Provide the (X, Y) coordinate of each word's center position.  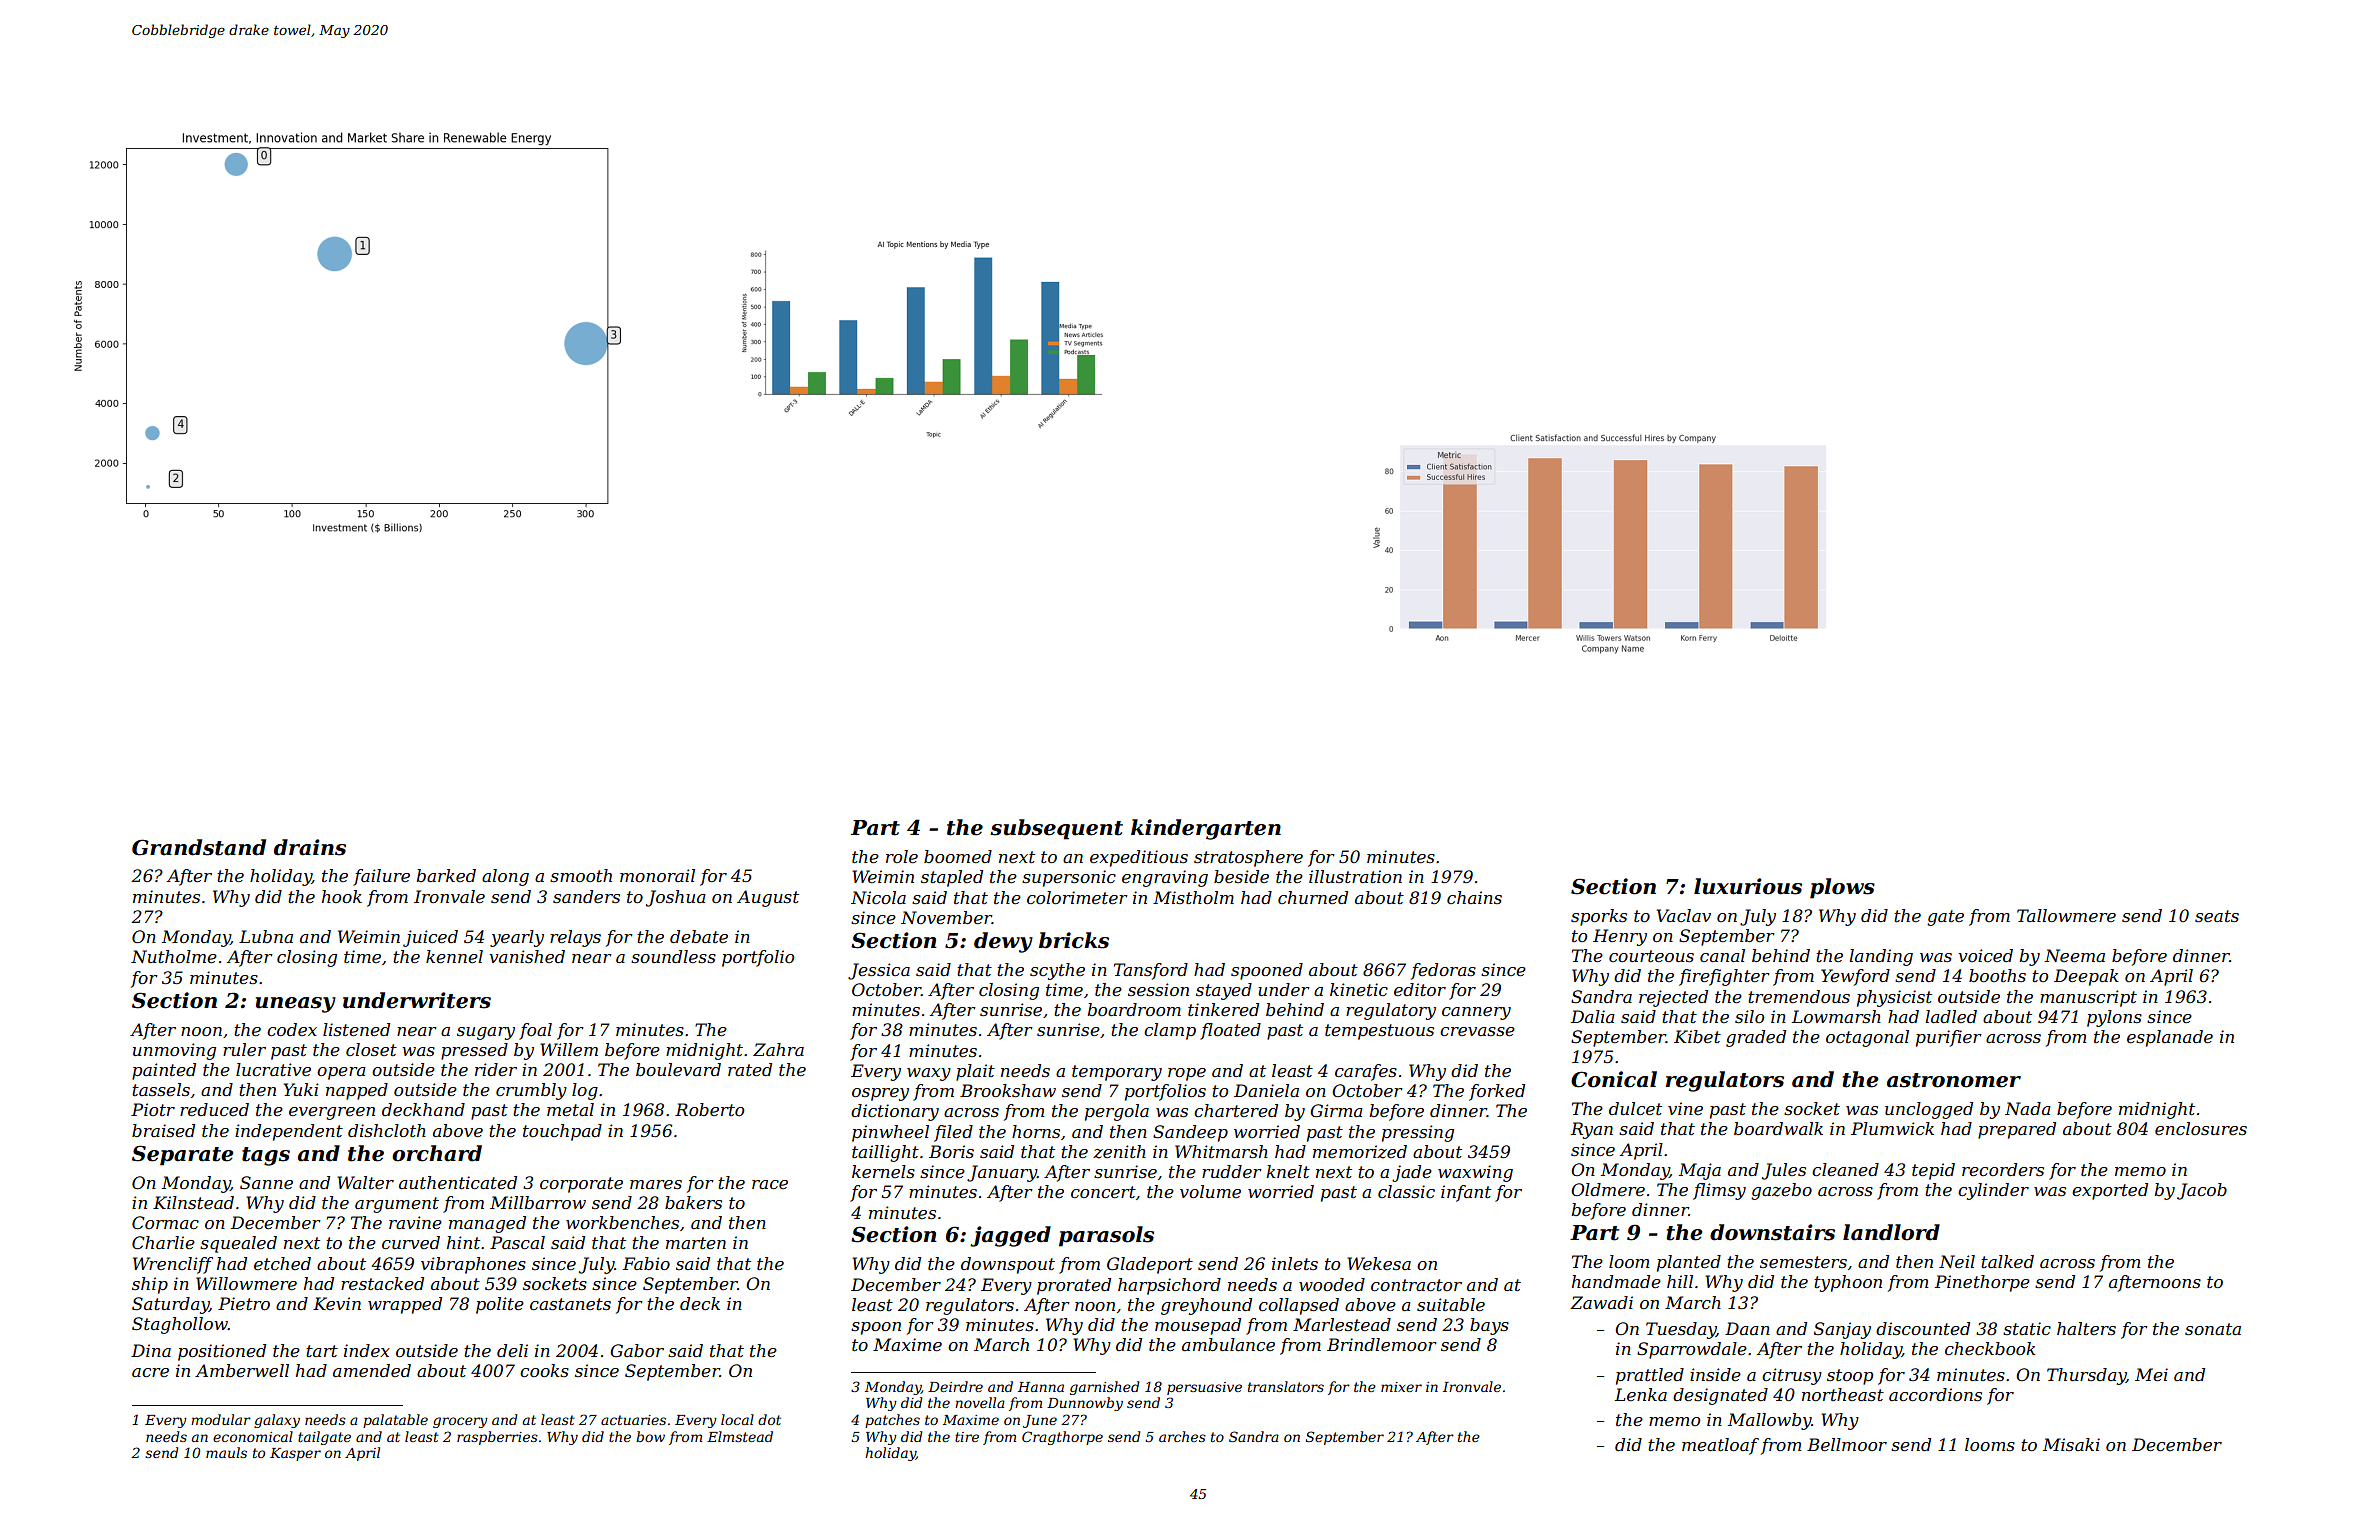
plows (1842, 888)
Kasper (295, 1454)
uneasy (296, 1005)
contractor (1416, 1285)
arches (1182, 1436)
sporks (1599, 917)
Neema (2074, 955)
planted (1689, 1263)
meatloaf (1720, 1446)
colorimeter (1077, 897)
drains (310, 847)
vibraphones (473, 1265)
